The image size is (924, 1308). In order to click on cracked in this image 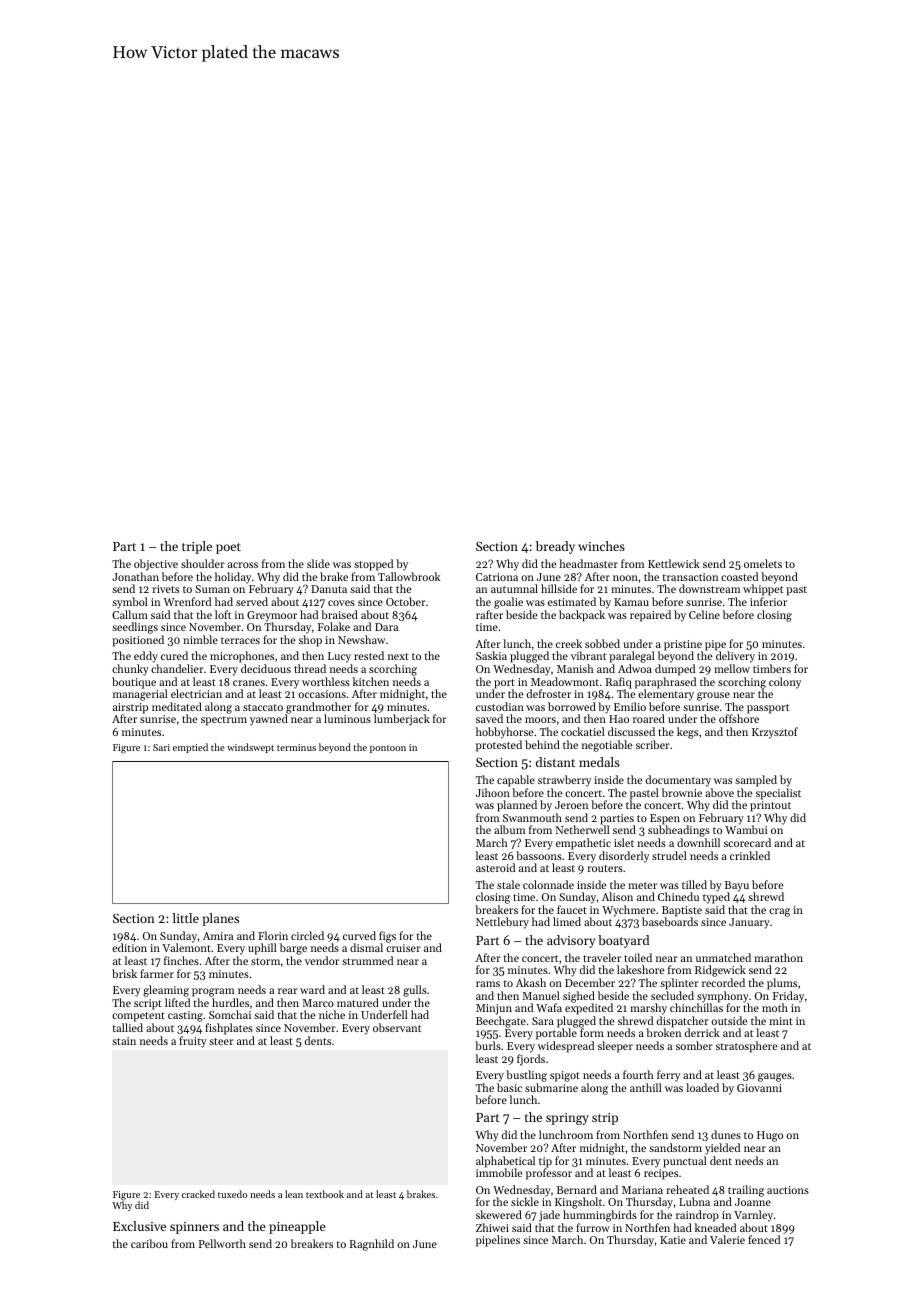, I will do `click(198, 1194)`.
